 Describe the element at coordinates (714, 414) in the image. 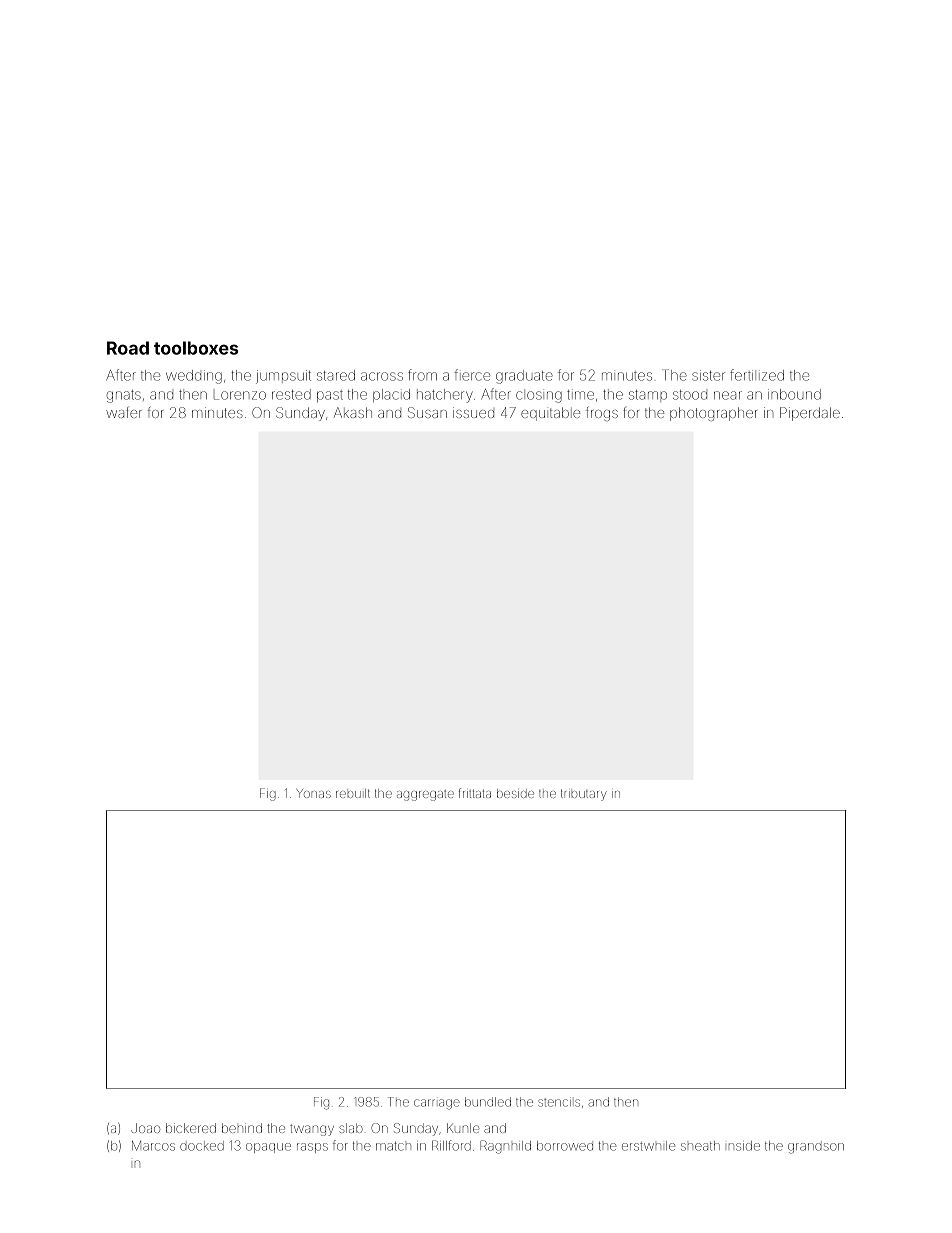

I see `photographer` at that location.
